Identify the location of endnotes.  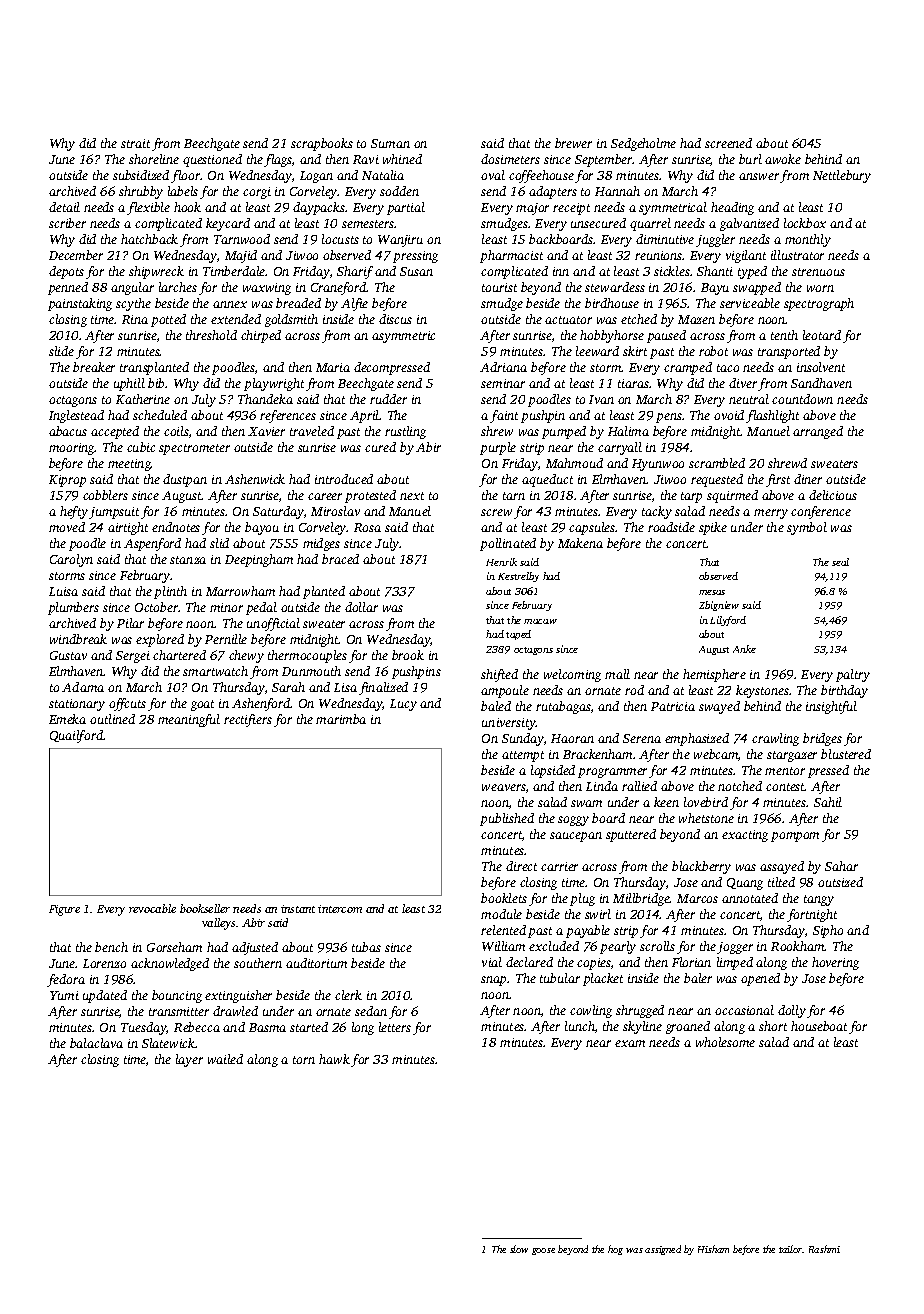
(176, 527).
